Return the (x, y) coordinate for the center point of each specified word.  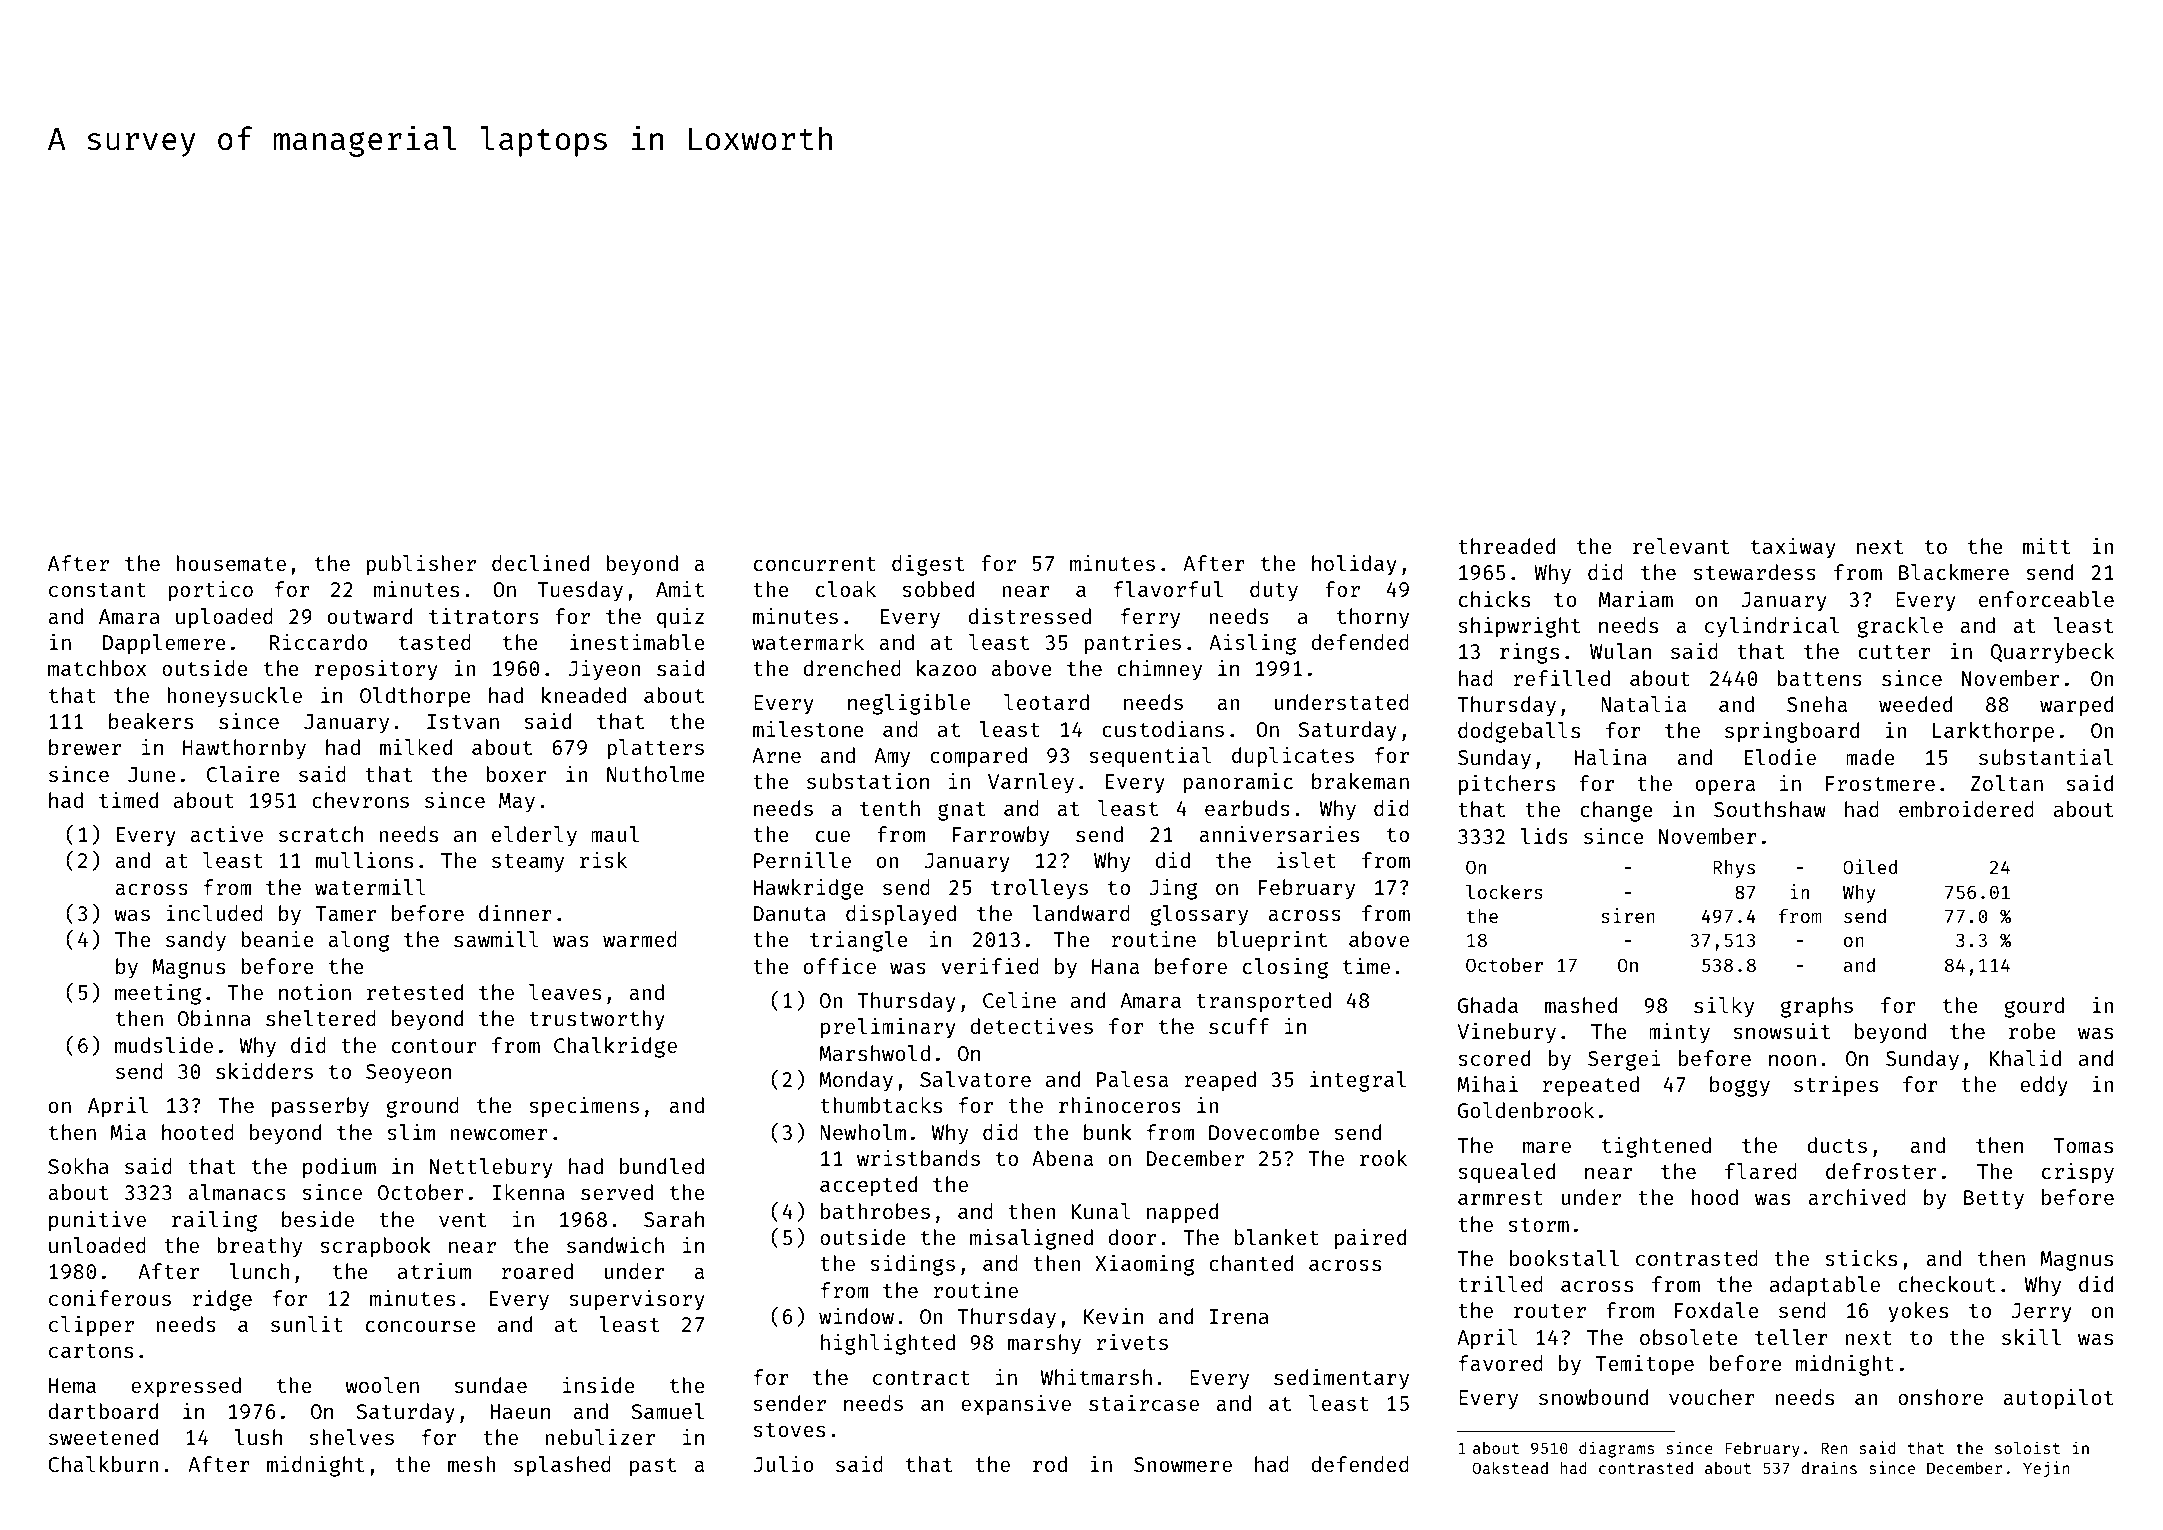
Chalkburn (103, 1464)
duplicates (1293, 757)
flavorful (1168, 589)
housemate (231, 563)
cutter (1894, 652)
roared (537, 1271)
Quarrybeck (2052, 653)
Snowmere (1183, 1464)
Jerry (2041, 1313)
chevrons (360, 800)
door (1132, 1237)
